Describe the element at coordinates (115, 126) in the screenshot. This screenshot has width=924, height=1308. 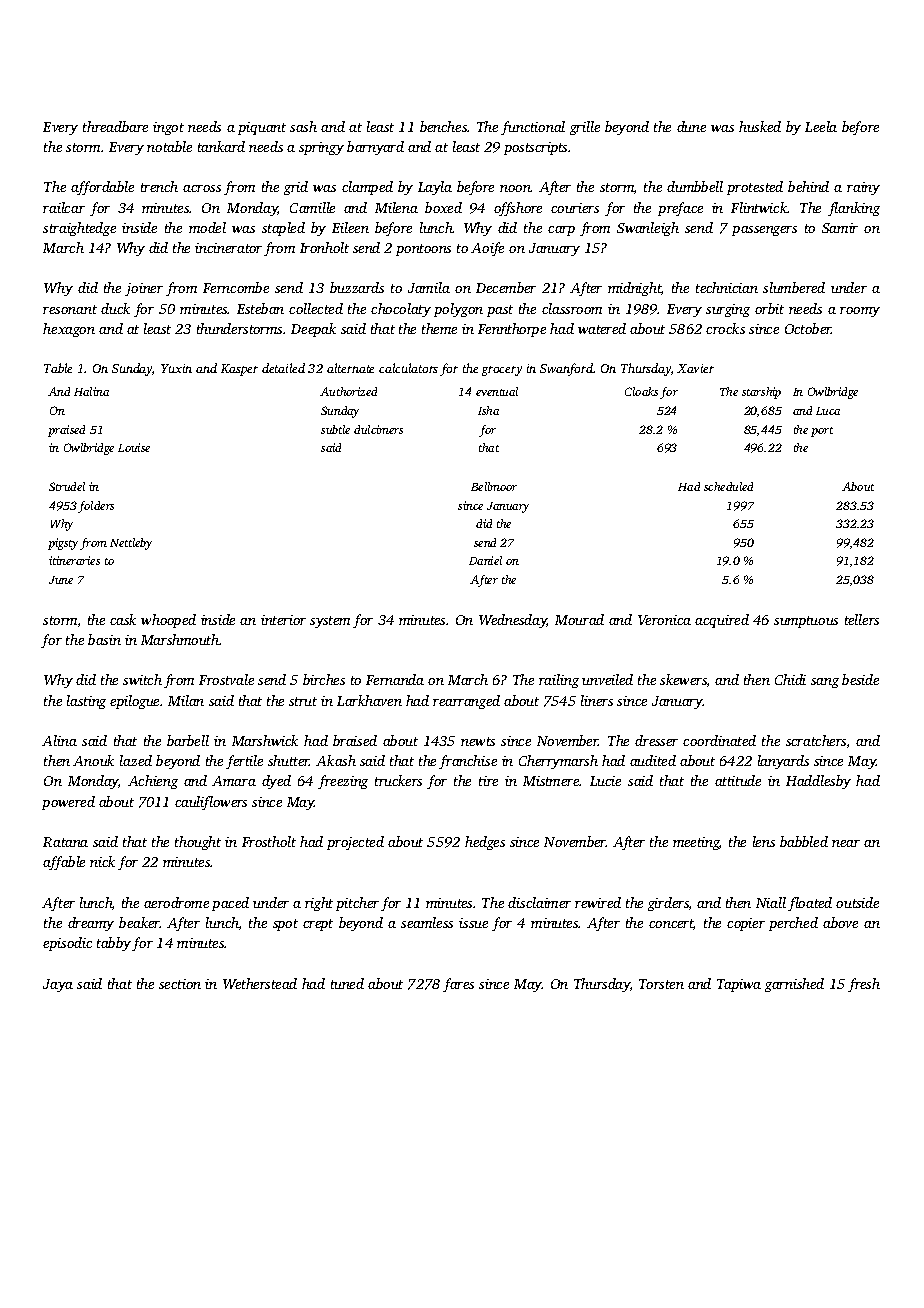
I see `threadbare` at that location.
